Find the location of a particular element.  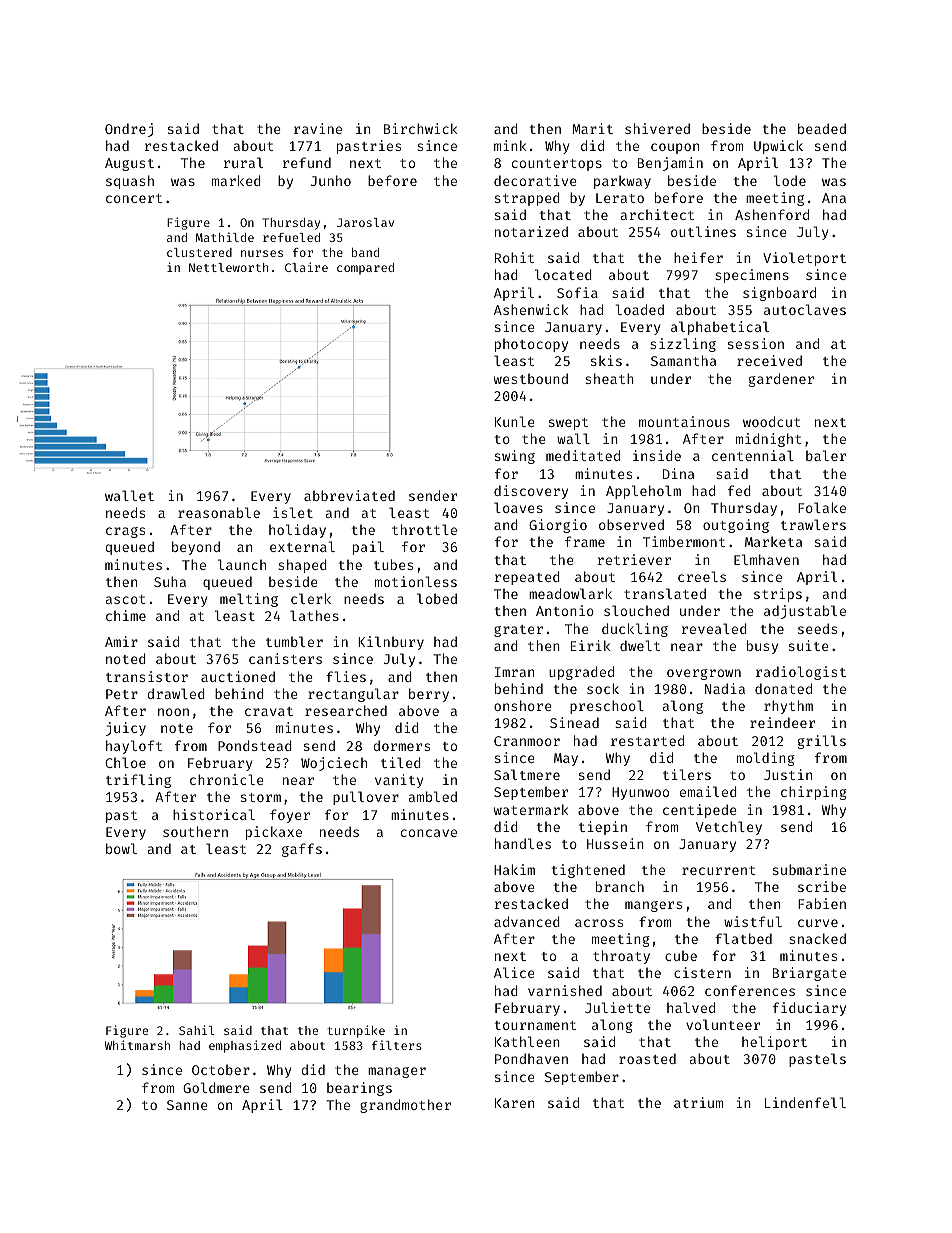

ravine is located at coordinates (318, 128).
